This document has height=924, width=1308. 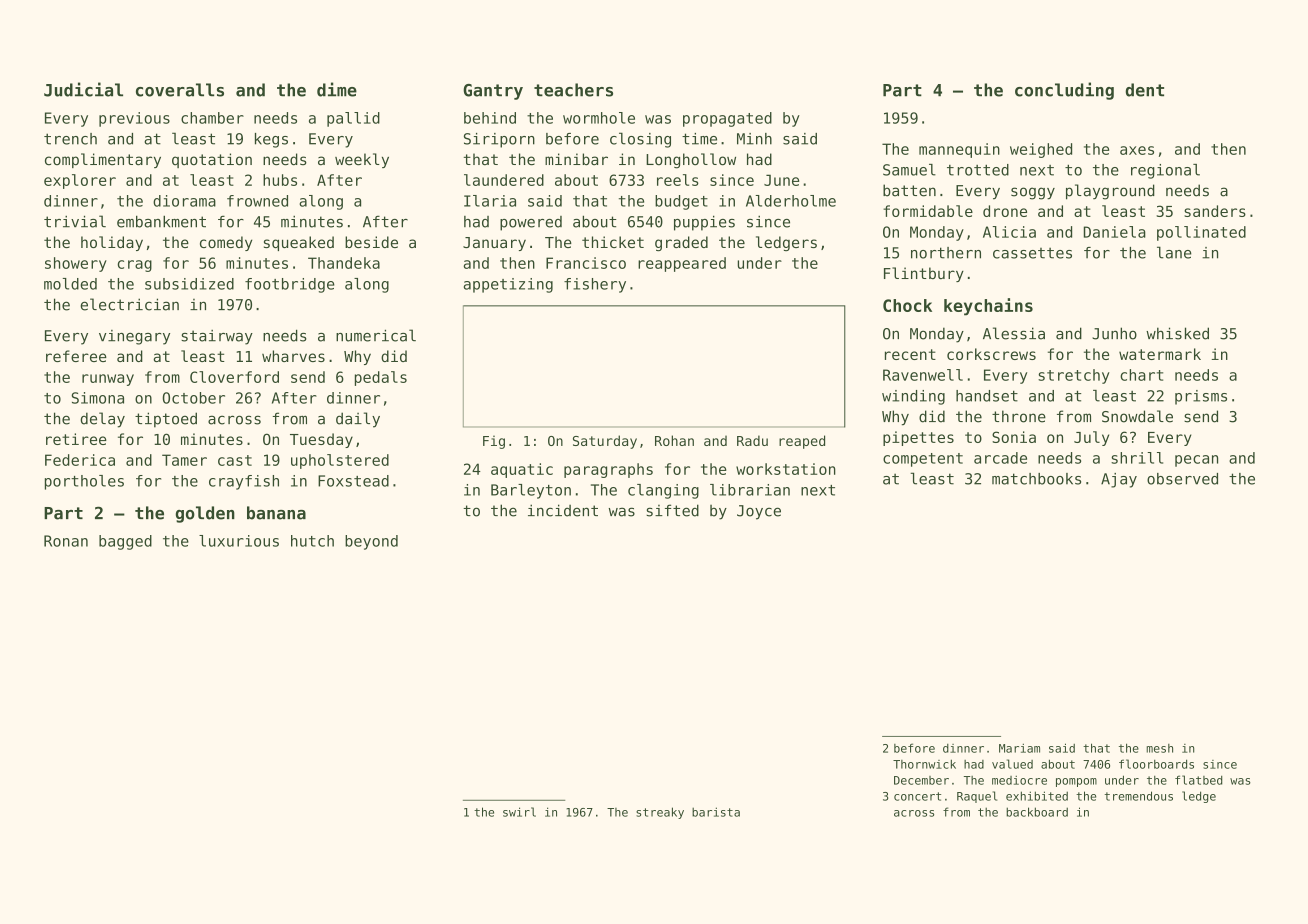 What do you see at coordinates (1196, 461) in the document?
I see `pecan` at bounding box center [1196, 461].
